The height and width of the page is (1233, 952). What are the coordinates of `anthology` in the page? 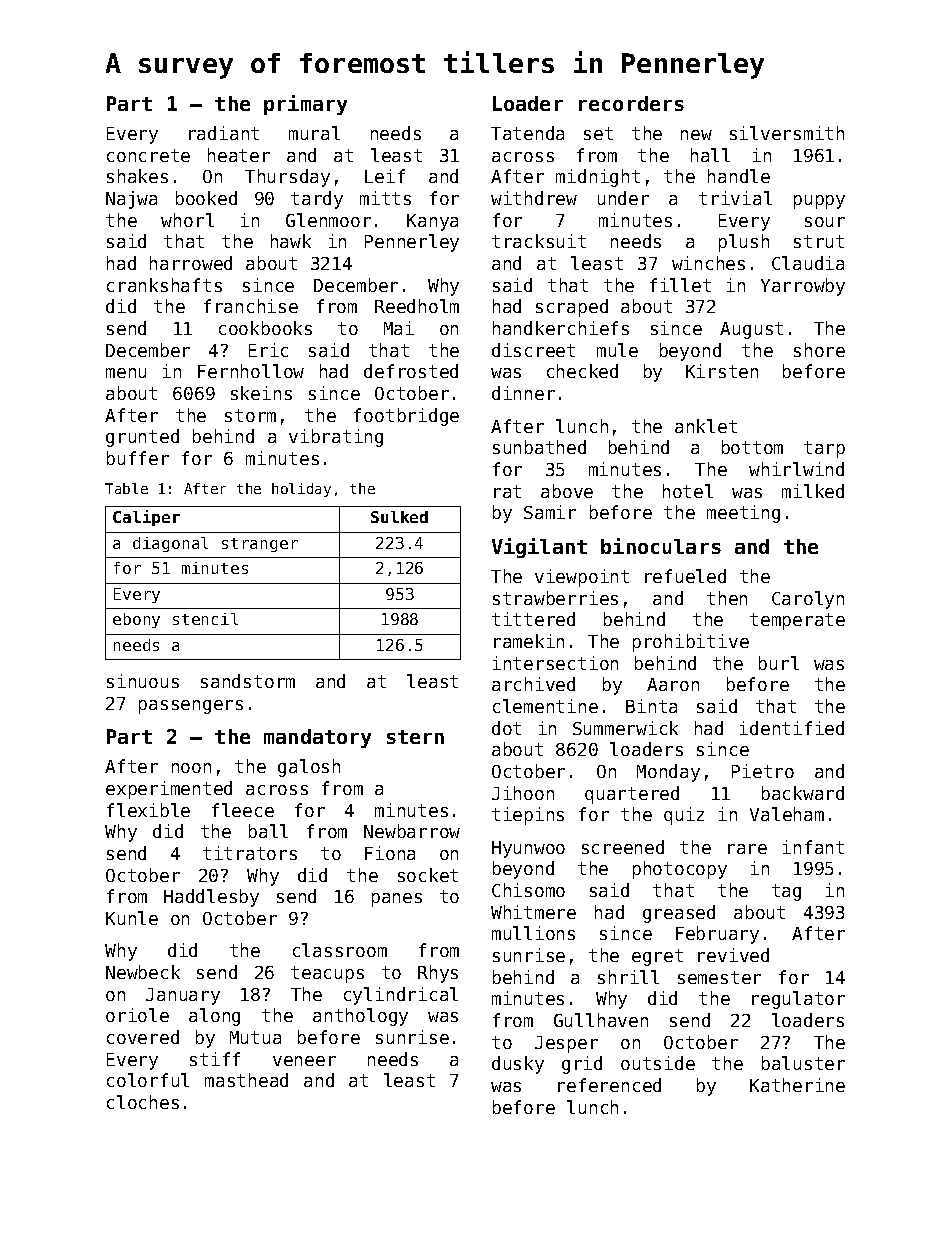 It's located at (360, 1017).
